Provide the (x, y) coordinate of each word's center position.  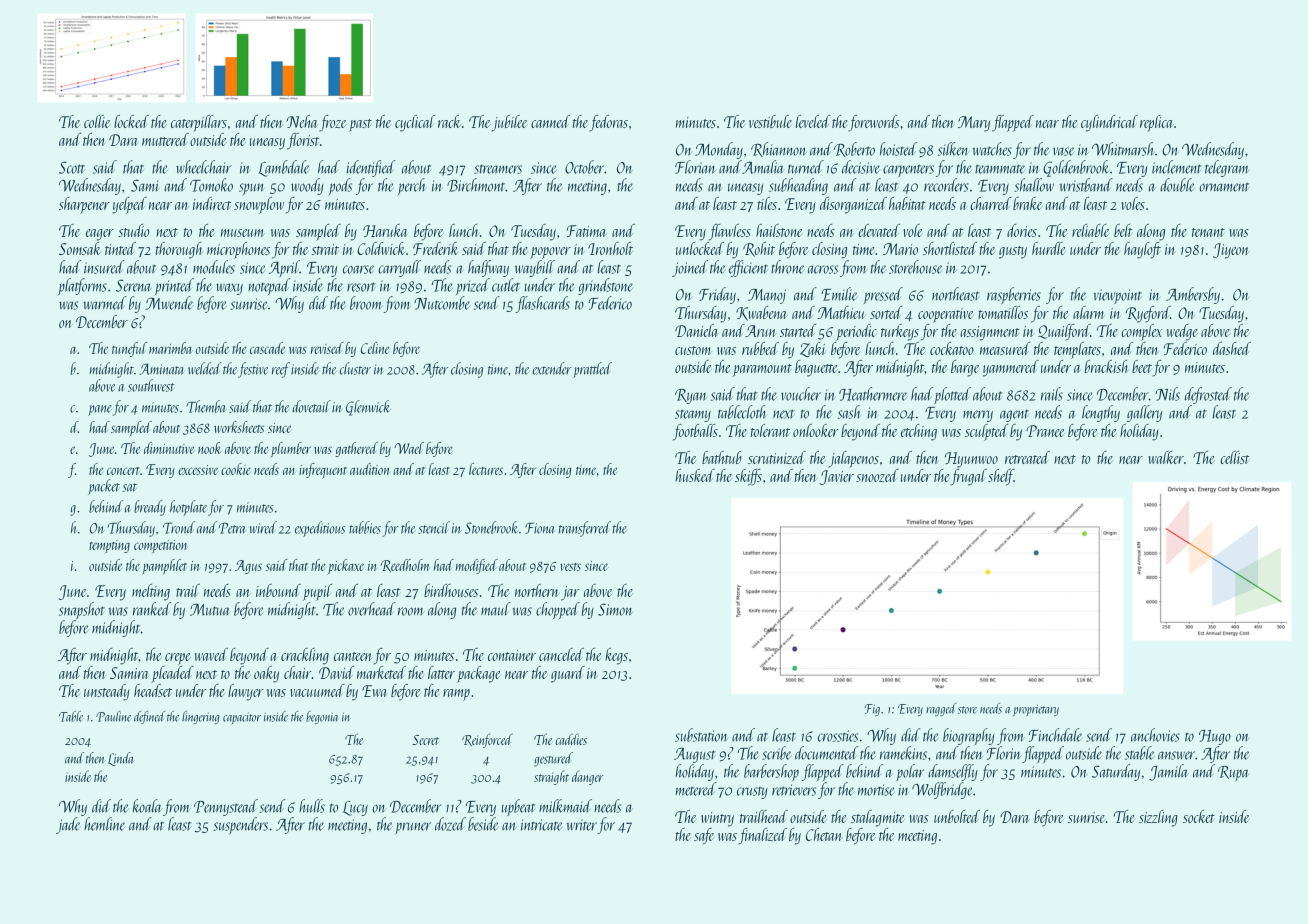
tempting (109, 546)
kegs (616, 656)
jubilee (509, 123)
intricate (541, 825)
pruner (413, 828)
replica (1157, 123)
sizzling (1158, 818)
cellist (1235, 457)
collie (97, 121)
